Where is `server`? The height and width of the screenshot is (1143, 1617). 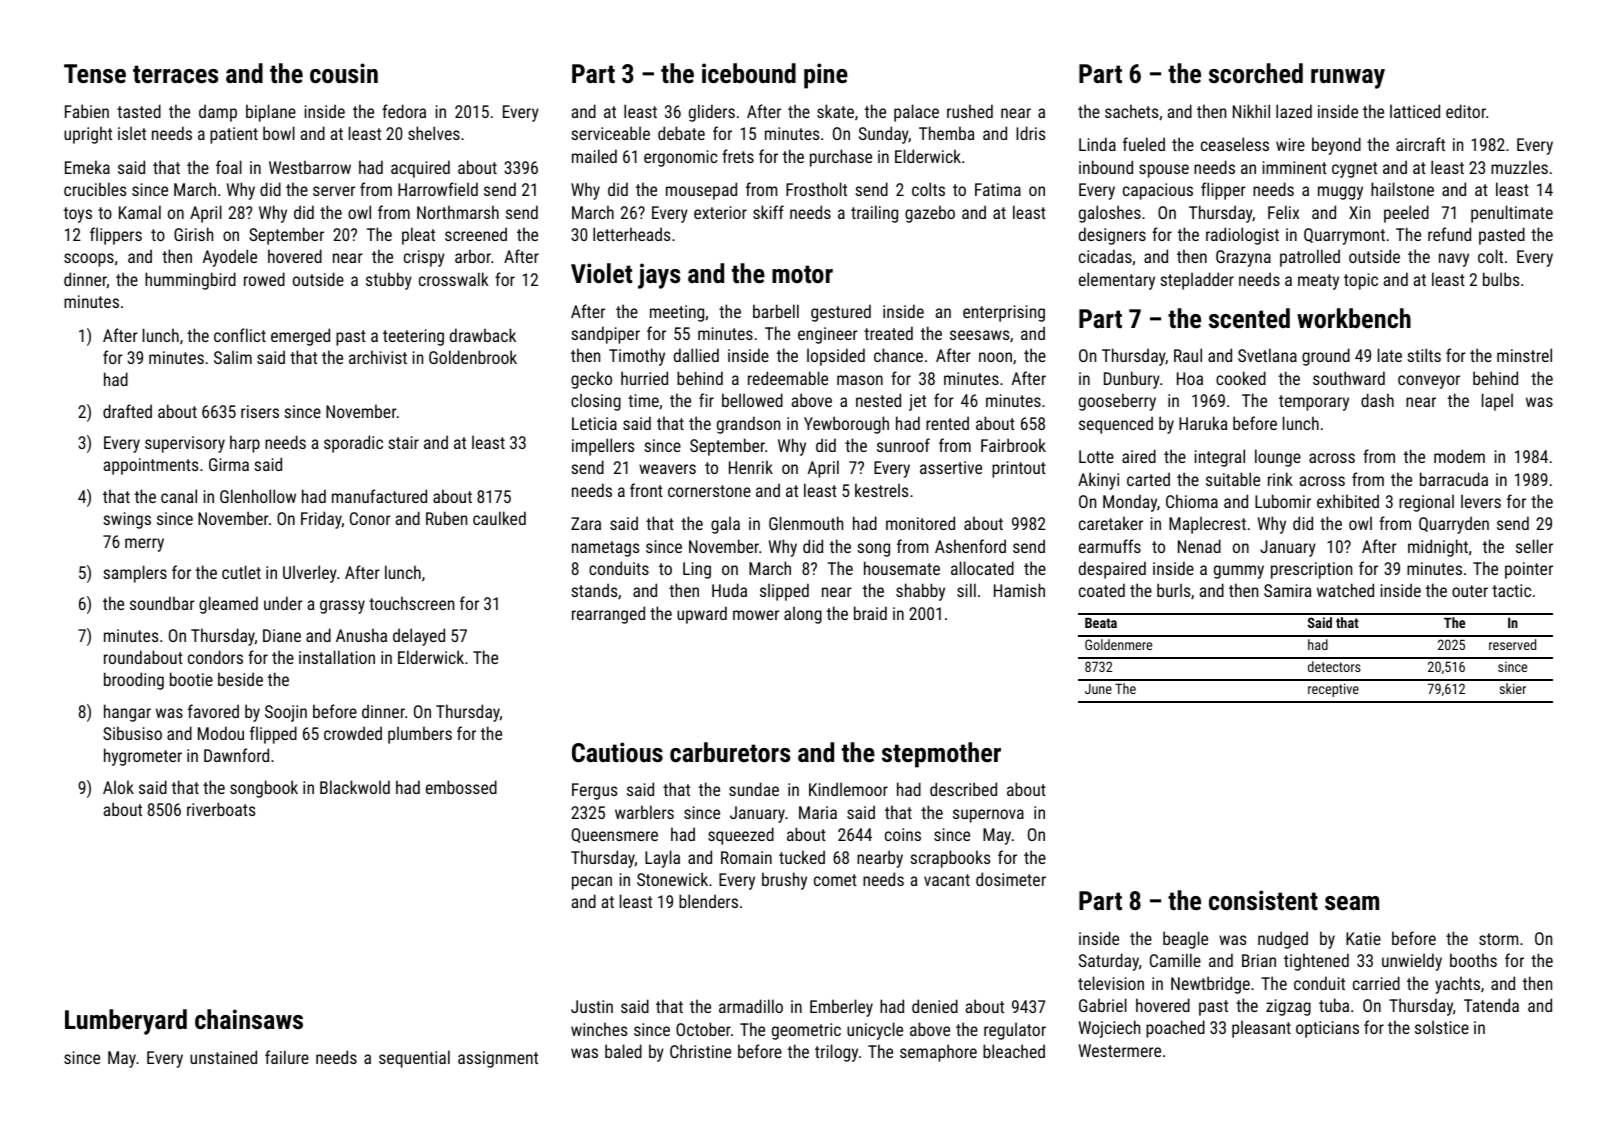
server is located at coordinates (334, 191).
